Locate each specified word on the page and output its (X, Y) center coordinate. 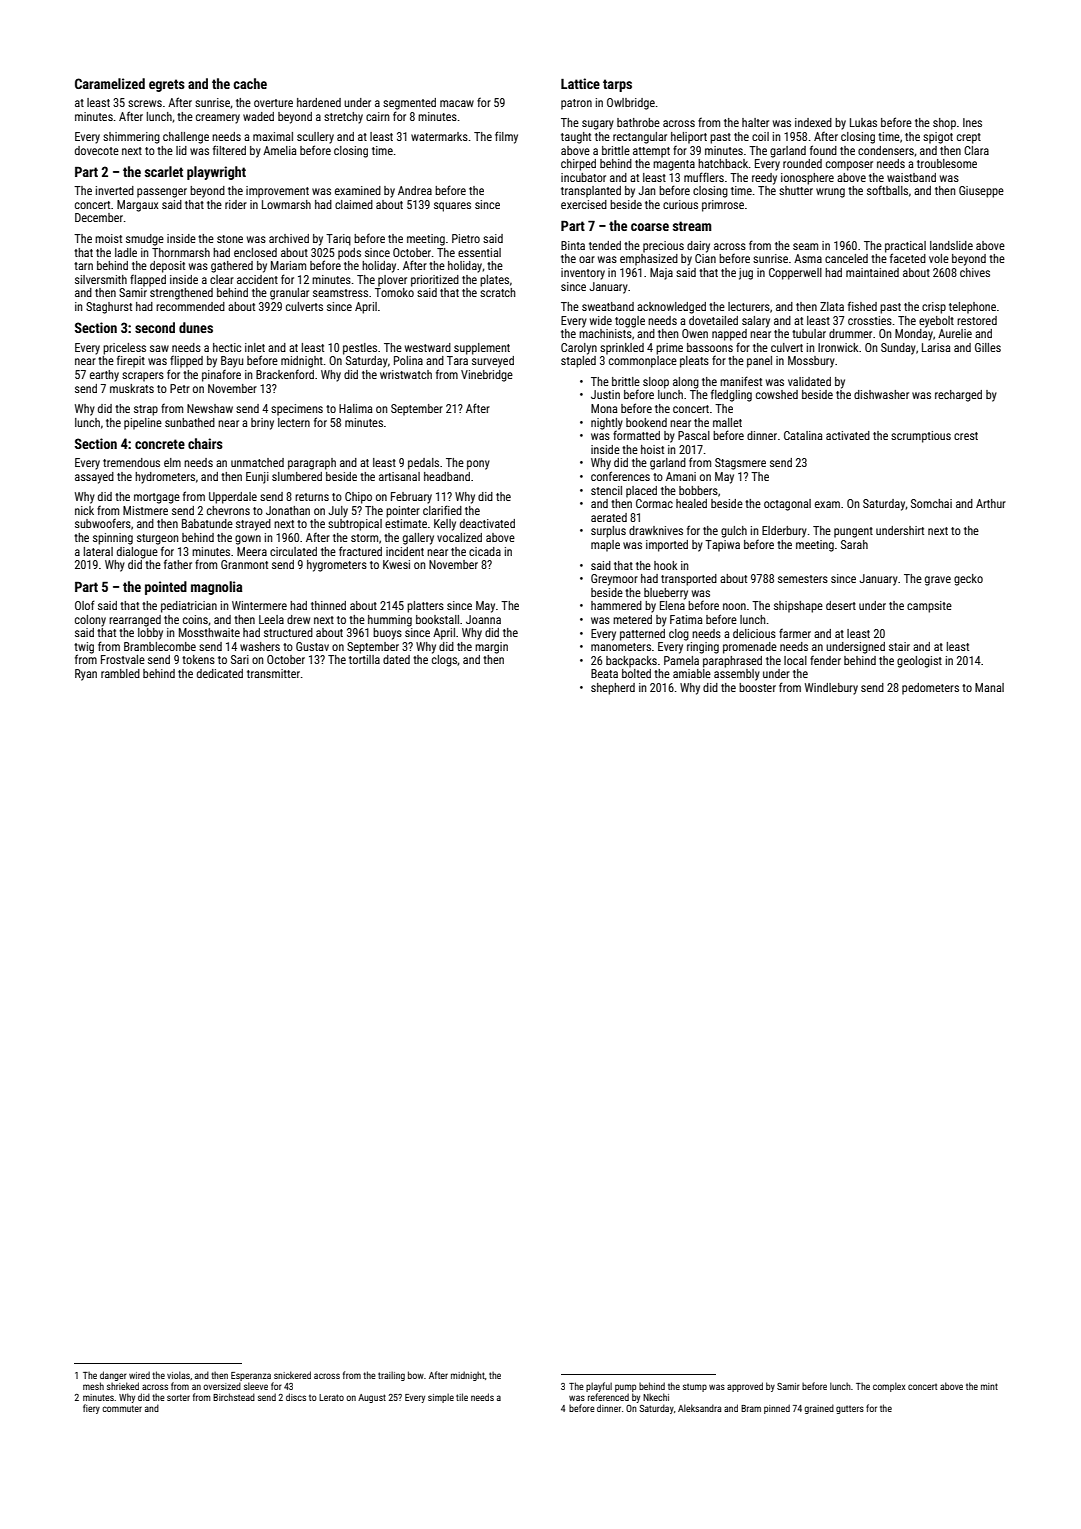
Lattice (580, 83)
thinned (328, 605)
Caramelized (110, 83)
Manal (989, 687)
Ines (972, 122)
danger (113, 1376)
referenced (608, 1397)
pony (478, 465)
